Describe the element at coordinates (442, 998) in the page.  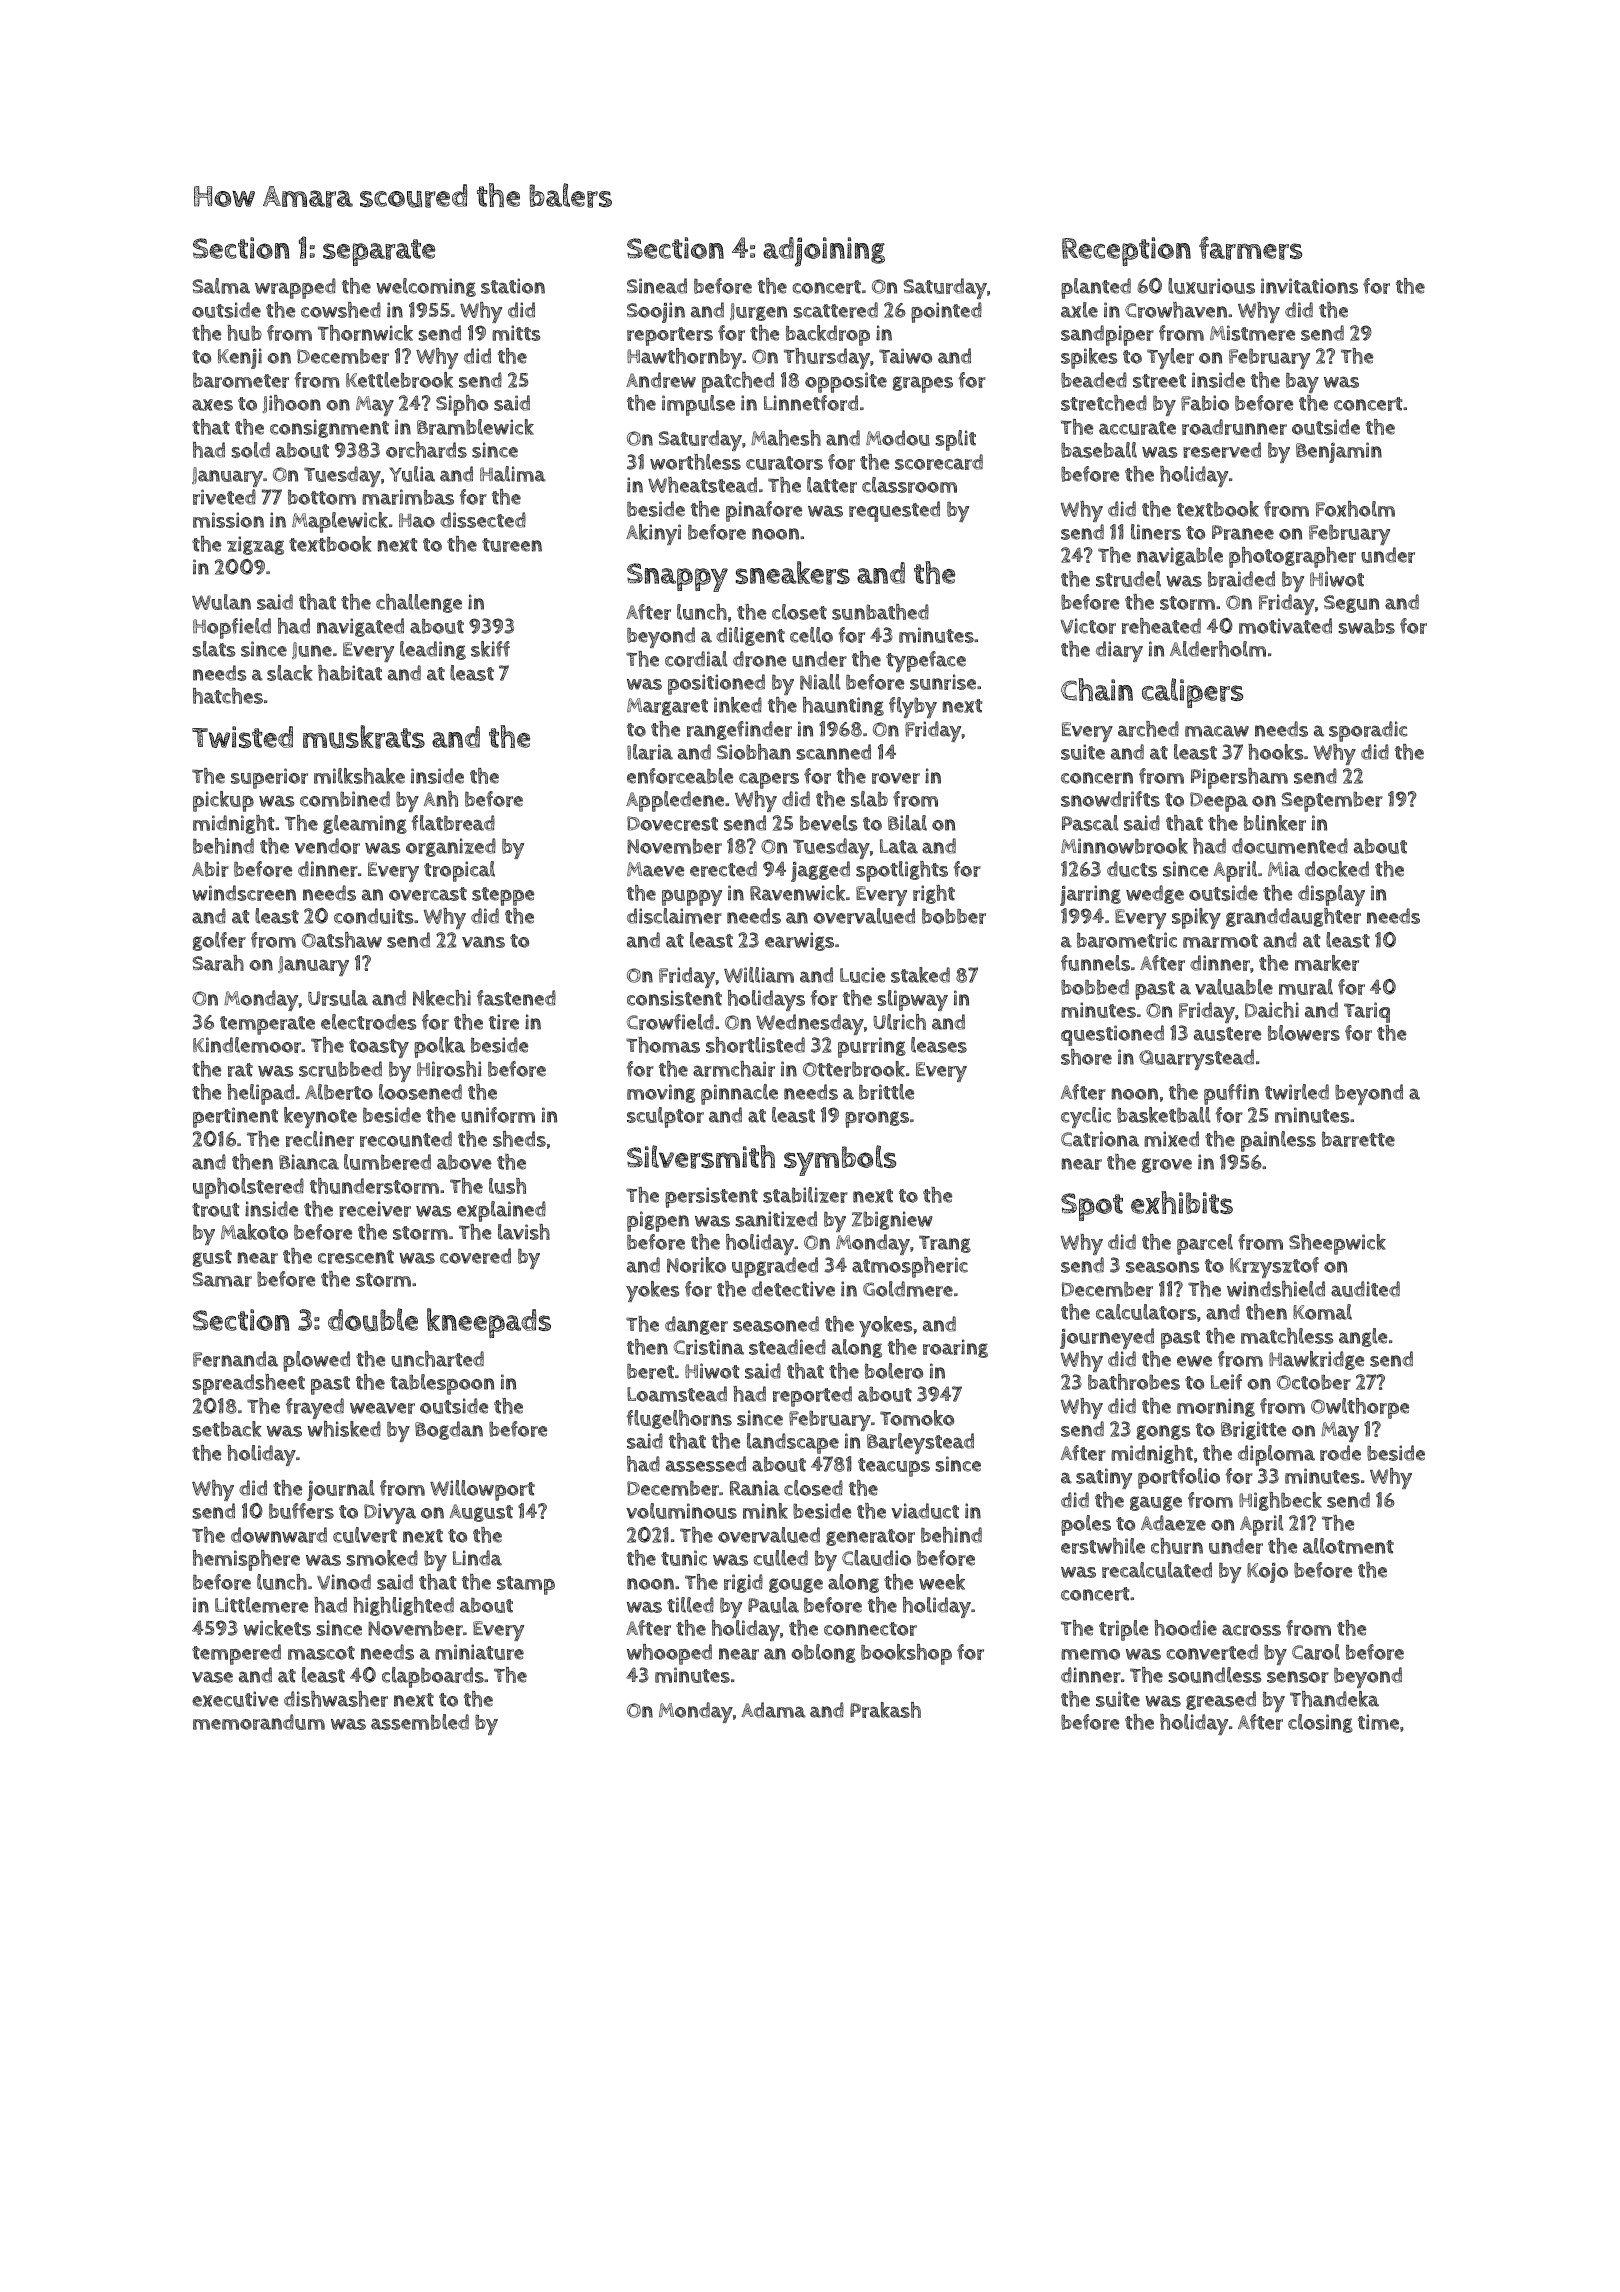
I see `Nkechi` at that location.
